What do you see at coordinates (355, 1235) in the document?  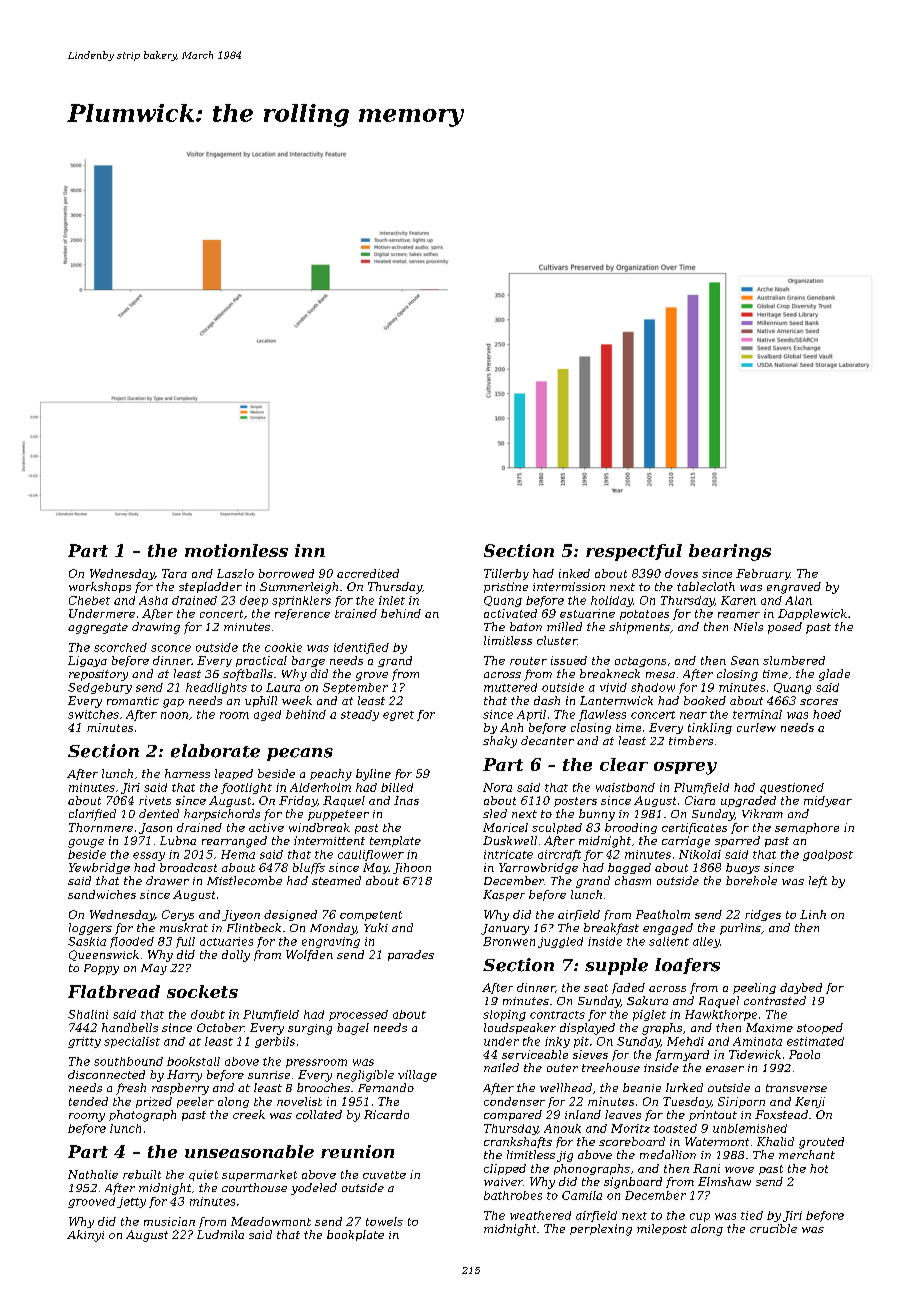 I see `bookplate` at bounding box center [355, 1235].
